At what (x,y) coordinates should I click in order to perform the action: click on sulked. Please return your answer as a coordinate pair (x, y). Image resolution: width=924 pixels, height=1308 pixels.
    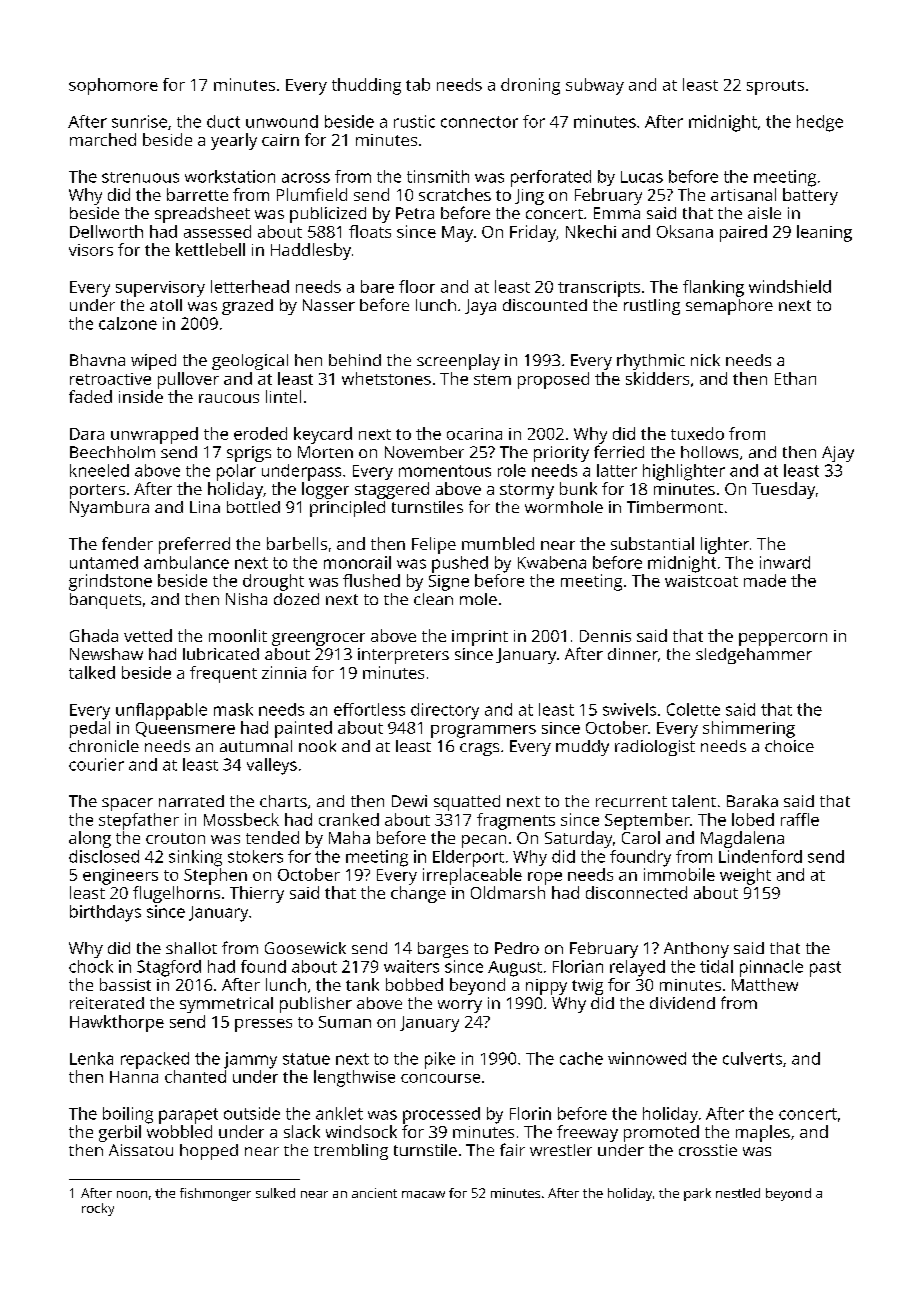
    Looking at the image, I should click on (275, 1193).
